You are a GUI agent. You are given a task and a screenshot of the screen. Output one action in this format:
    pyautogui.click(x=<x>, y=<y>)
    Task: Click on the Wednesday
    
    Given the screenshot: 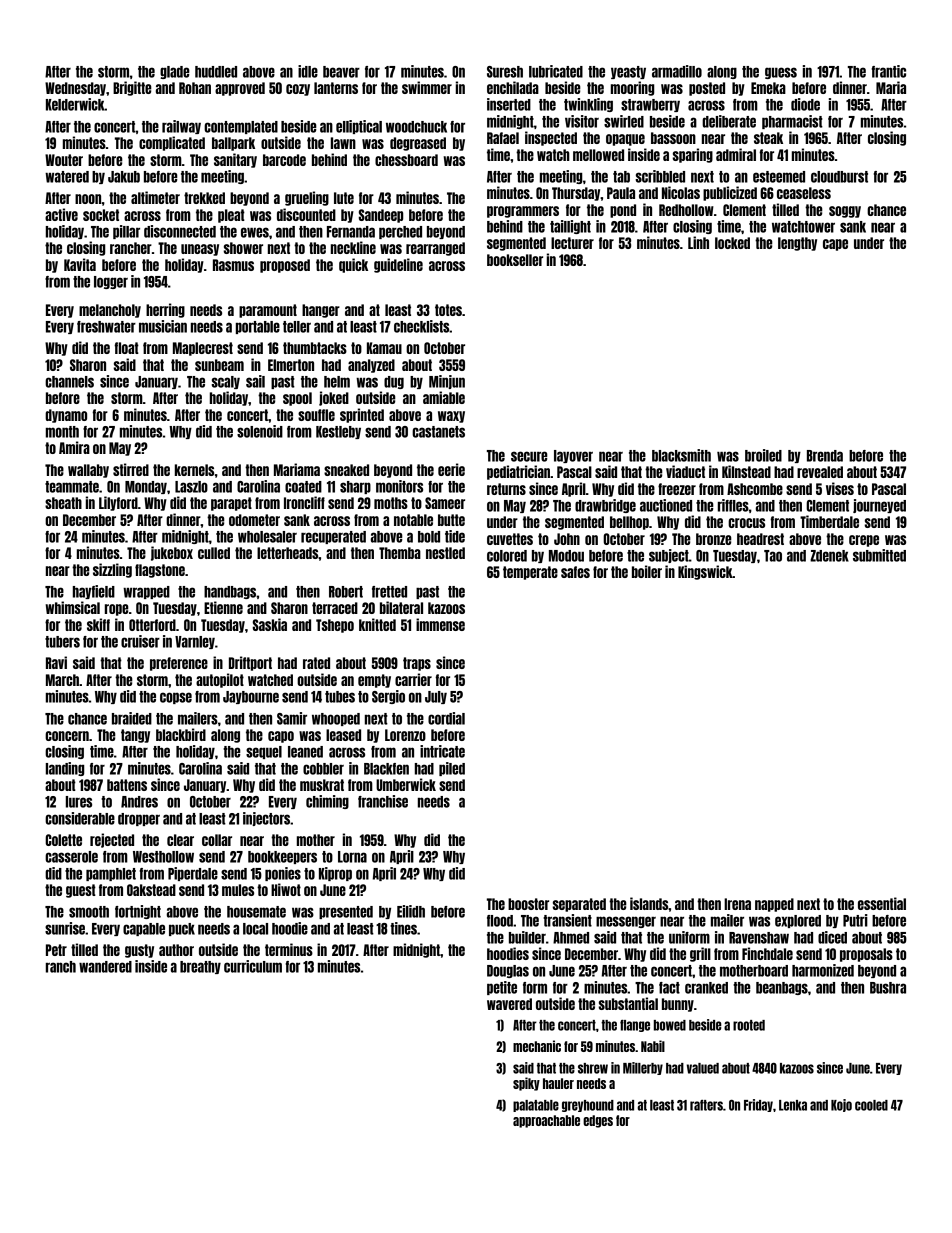 What is the action you would take?
    pyautogui.click(x=75, y=89)
